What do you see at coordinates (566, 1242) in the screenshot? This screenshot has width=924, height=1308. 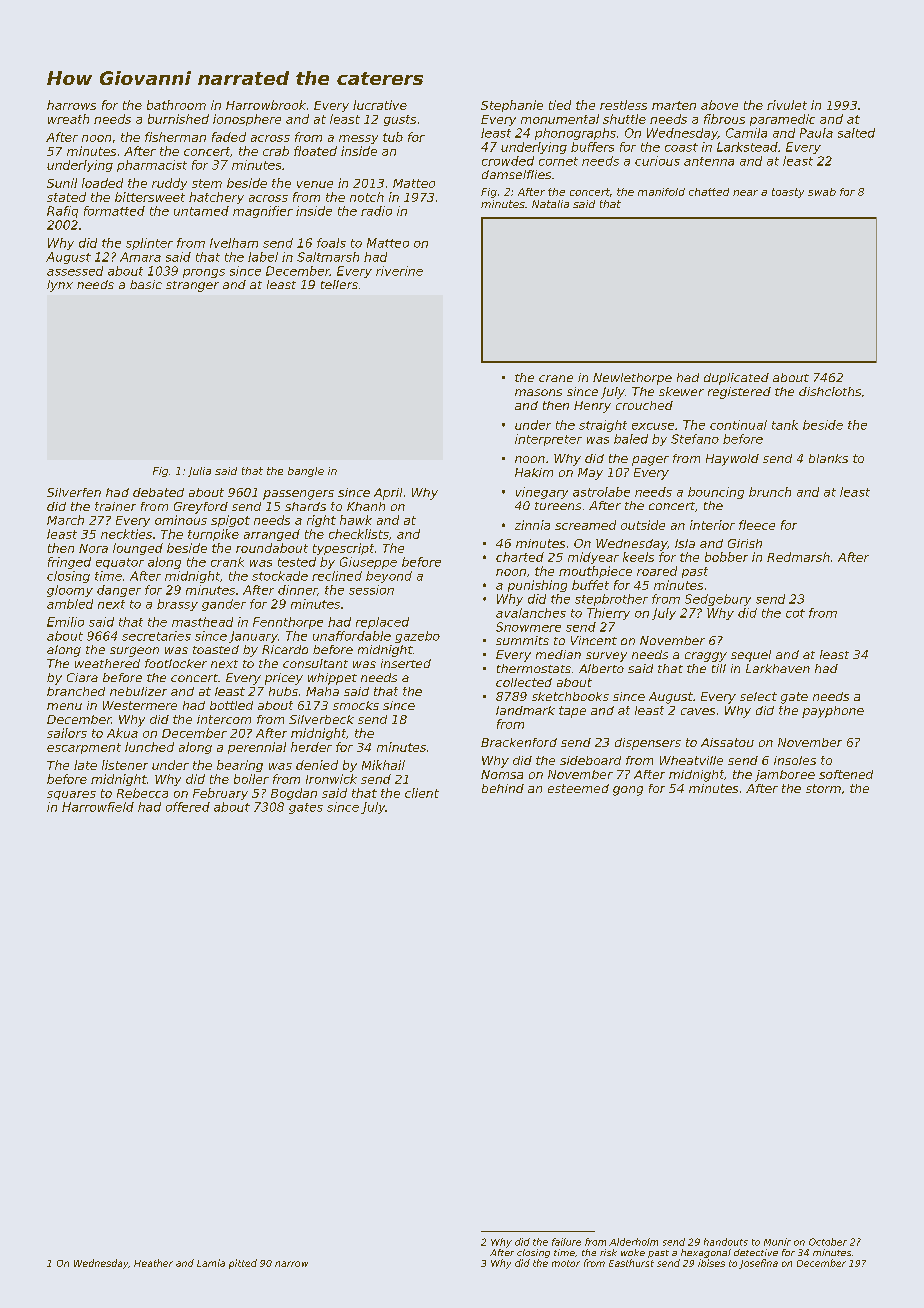 I see `failure` at bounding box center [566, 1242].
